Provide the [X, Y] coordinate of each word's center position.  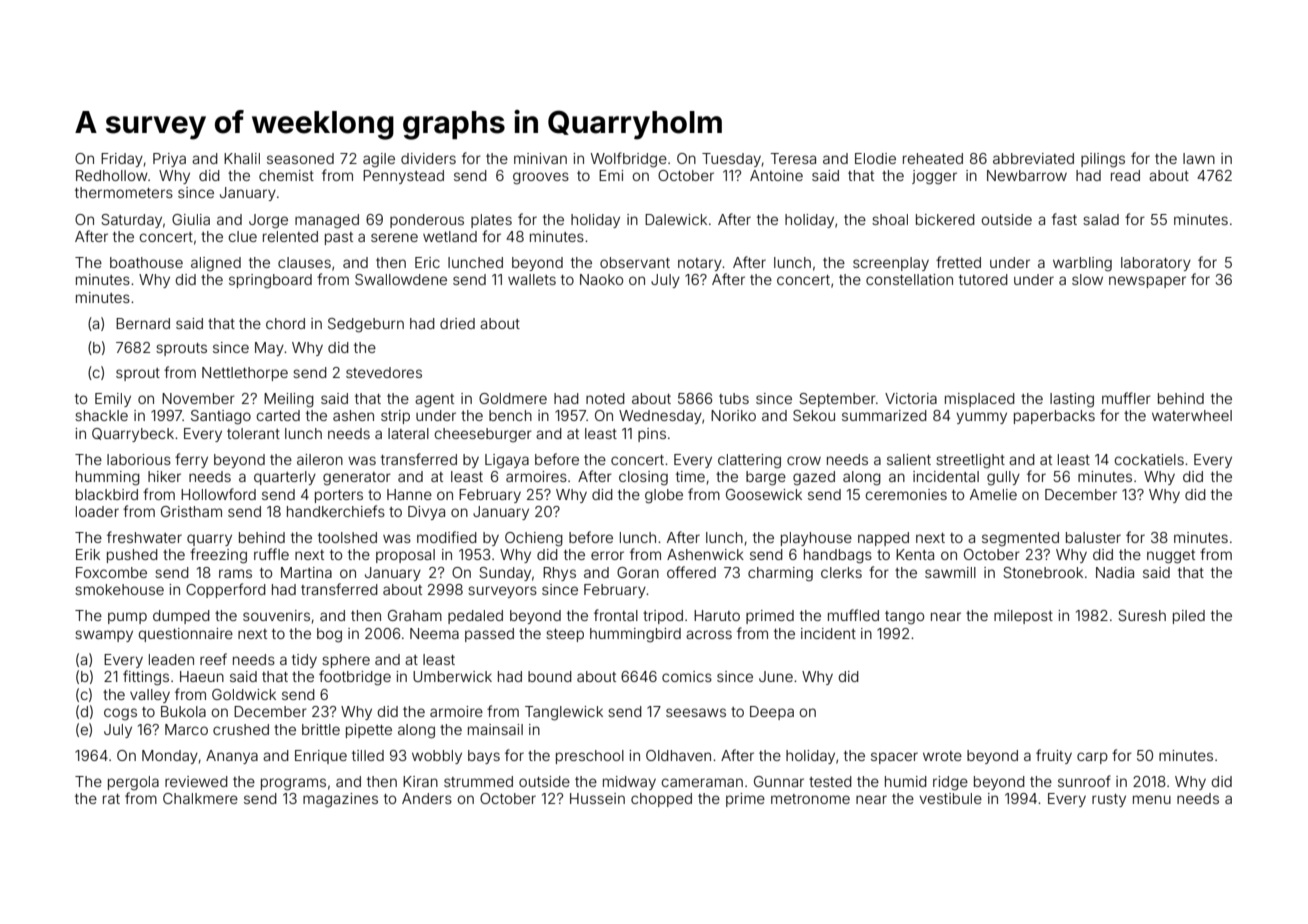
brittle [321, 729]
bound [550, 676]
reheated [933, 158]
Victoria [911, 398]
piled [1189, 617]
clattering [749, 461]
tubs [734, 398]
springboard [270, 281]
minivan [540, 158]
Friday [122, 160]
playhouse [816, 539]
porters [339, 496]
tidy [304, 661]
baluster [1093, 537]
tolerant [253, 433]
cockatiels [1149, 459]
